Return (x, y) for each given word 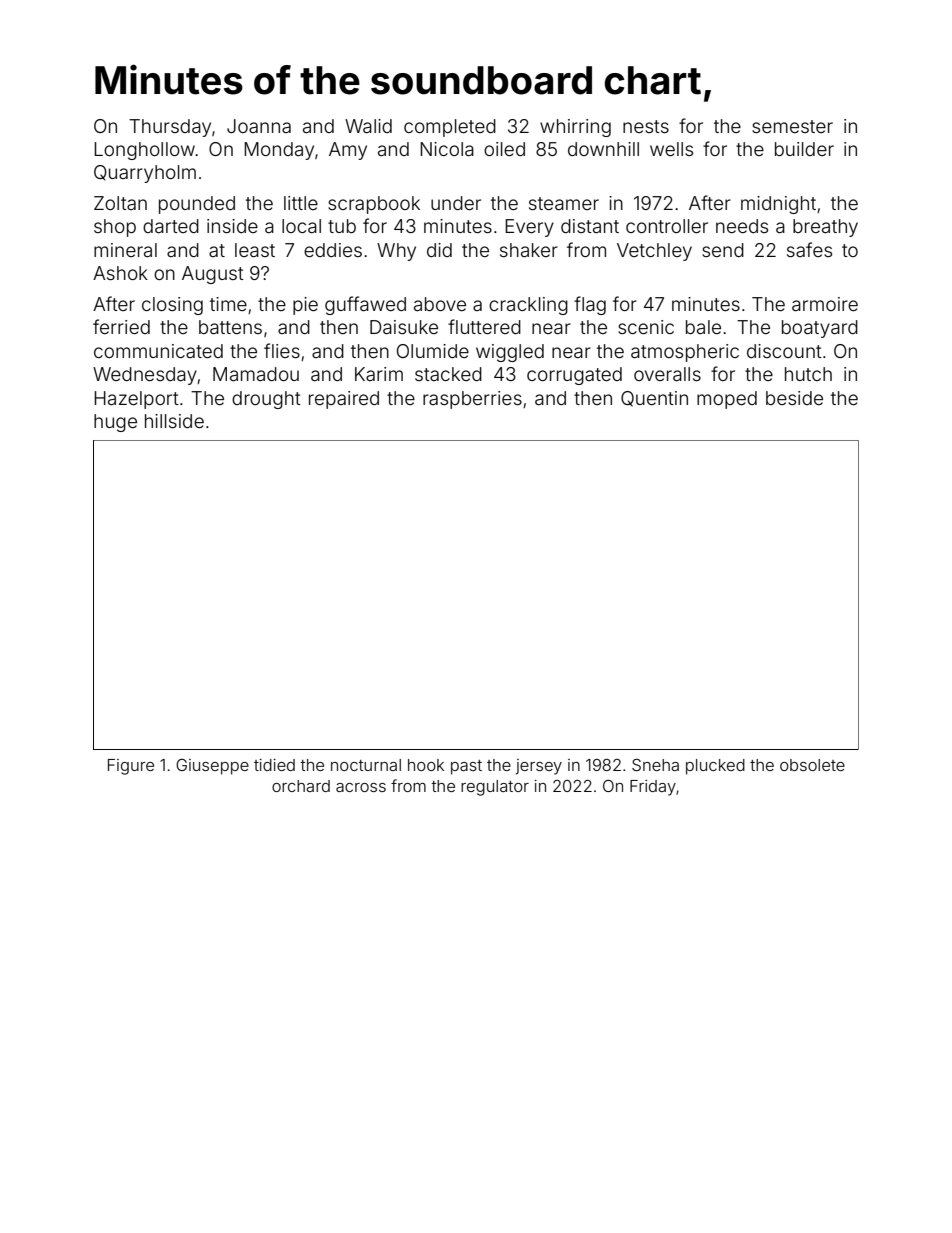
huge (115, 423)
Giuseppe (212, 767)
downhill (603, 149)
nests (646, 126)
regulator (495, 788)
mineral (125, 250)
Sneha (655, 765)
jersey (539, 767)
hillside (174, 421)
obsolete (812, 765)
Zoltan (120, 203)
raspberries (472, 400)
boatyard (820, 329)
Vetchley (654, 252)
